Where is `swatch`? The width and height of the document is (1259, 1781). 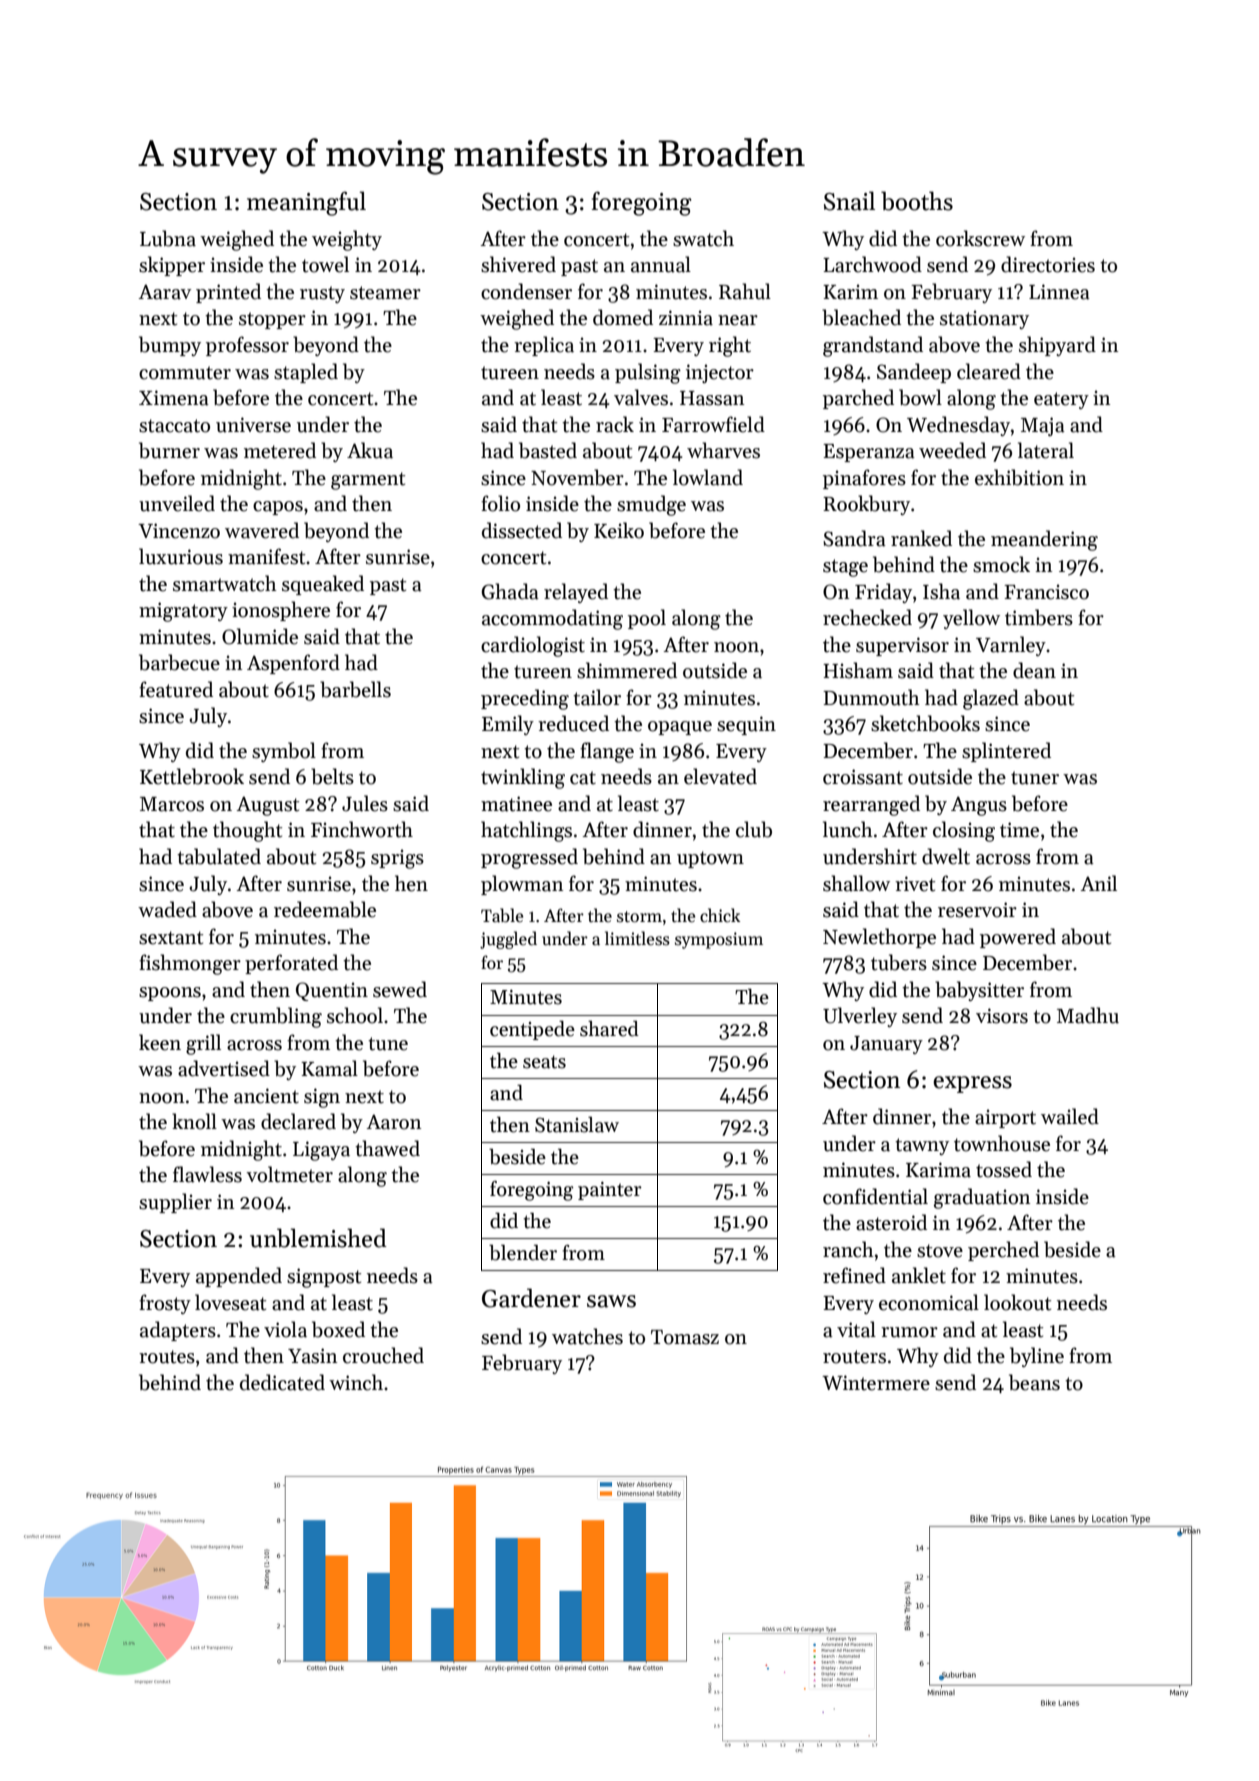 swatch is located at coordinates (703, 238).
